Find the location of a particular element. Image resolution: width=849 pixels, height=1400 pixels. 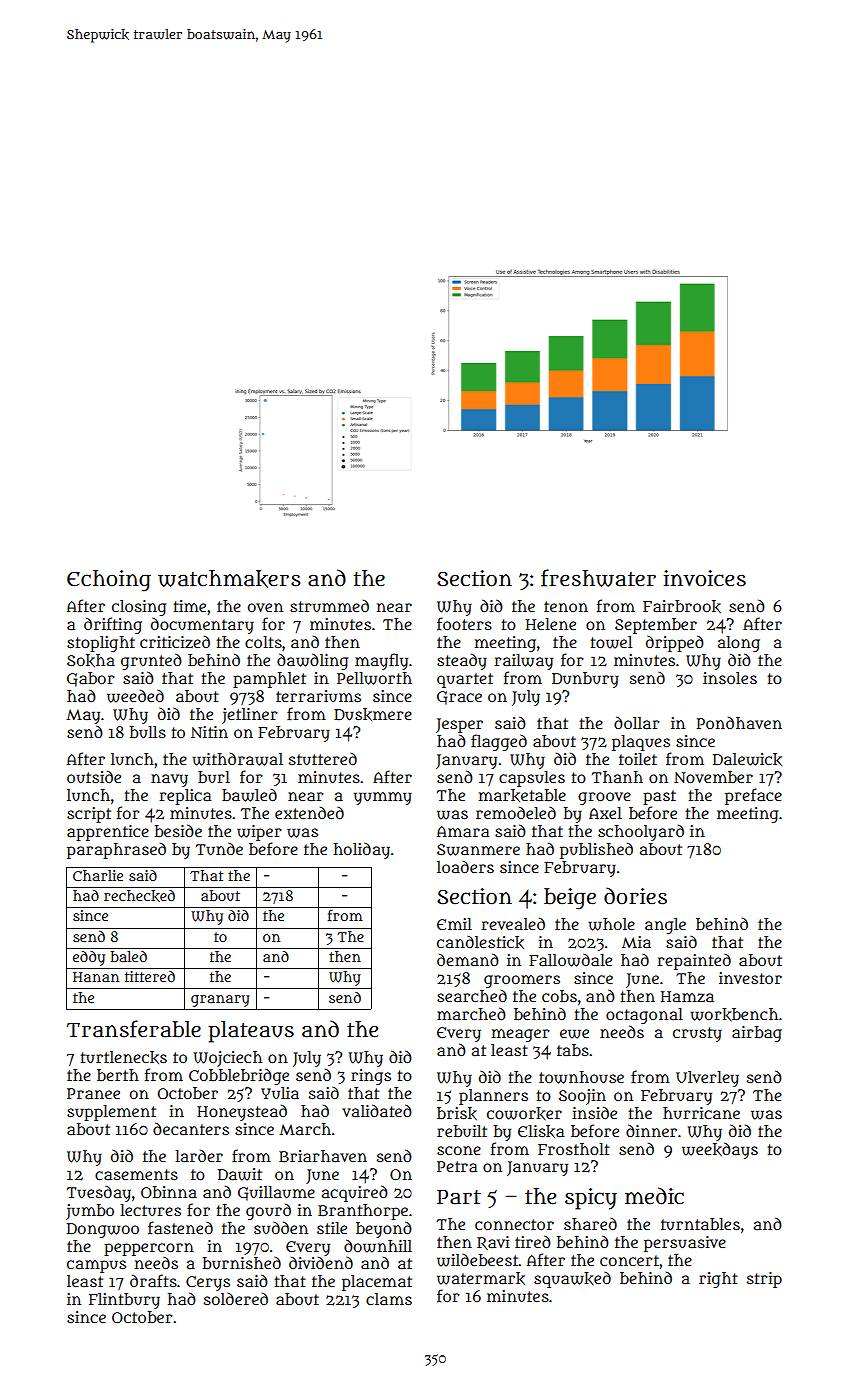

Flintbury is located at coordinates (124, 1301).
